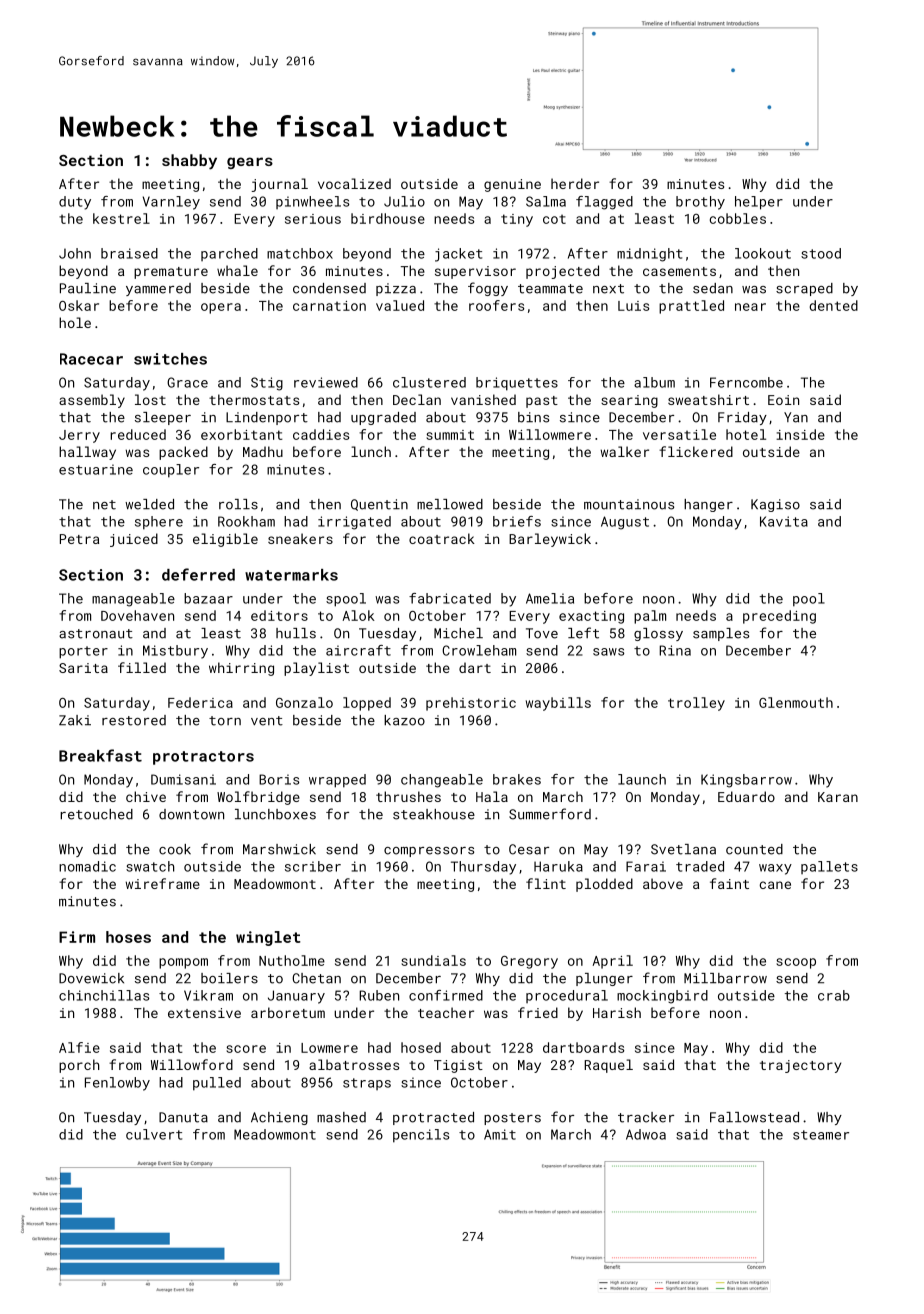 Image resolution: width=924 pixels, height=1314 pixels. What do you see at coordinates (421, 1136) in the document?
I see `pencils` at bounding box center [421, 1136].
